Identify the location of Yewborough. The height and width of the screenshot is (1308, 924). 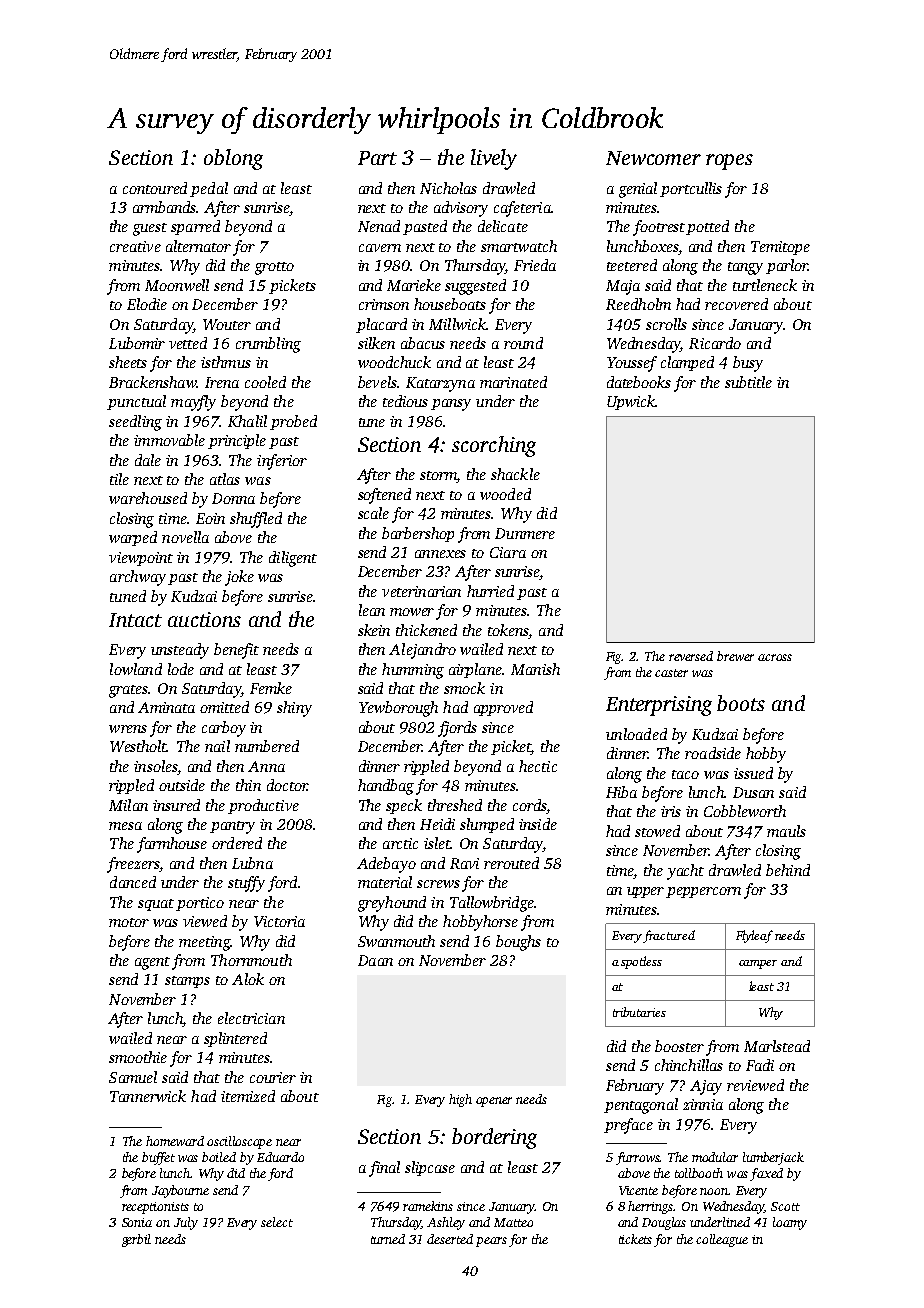
(398, 709).
